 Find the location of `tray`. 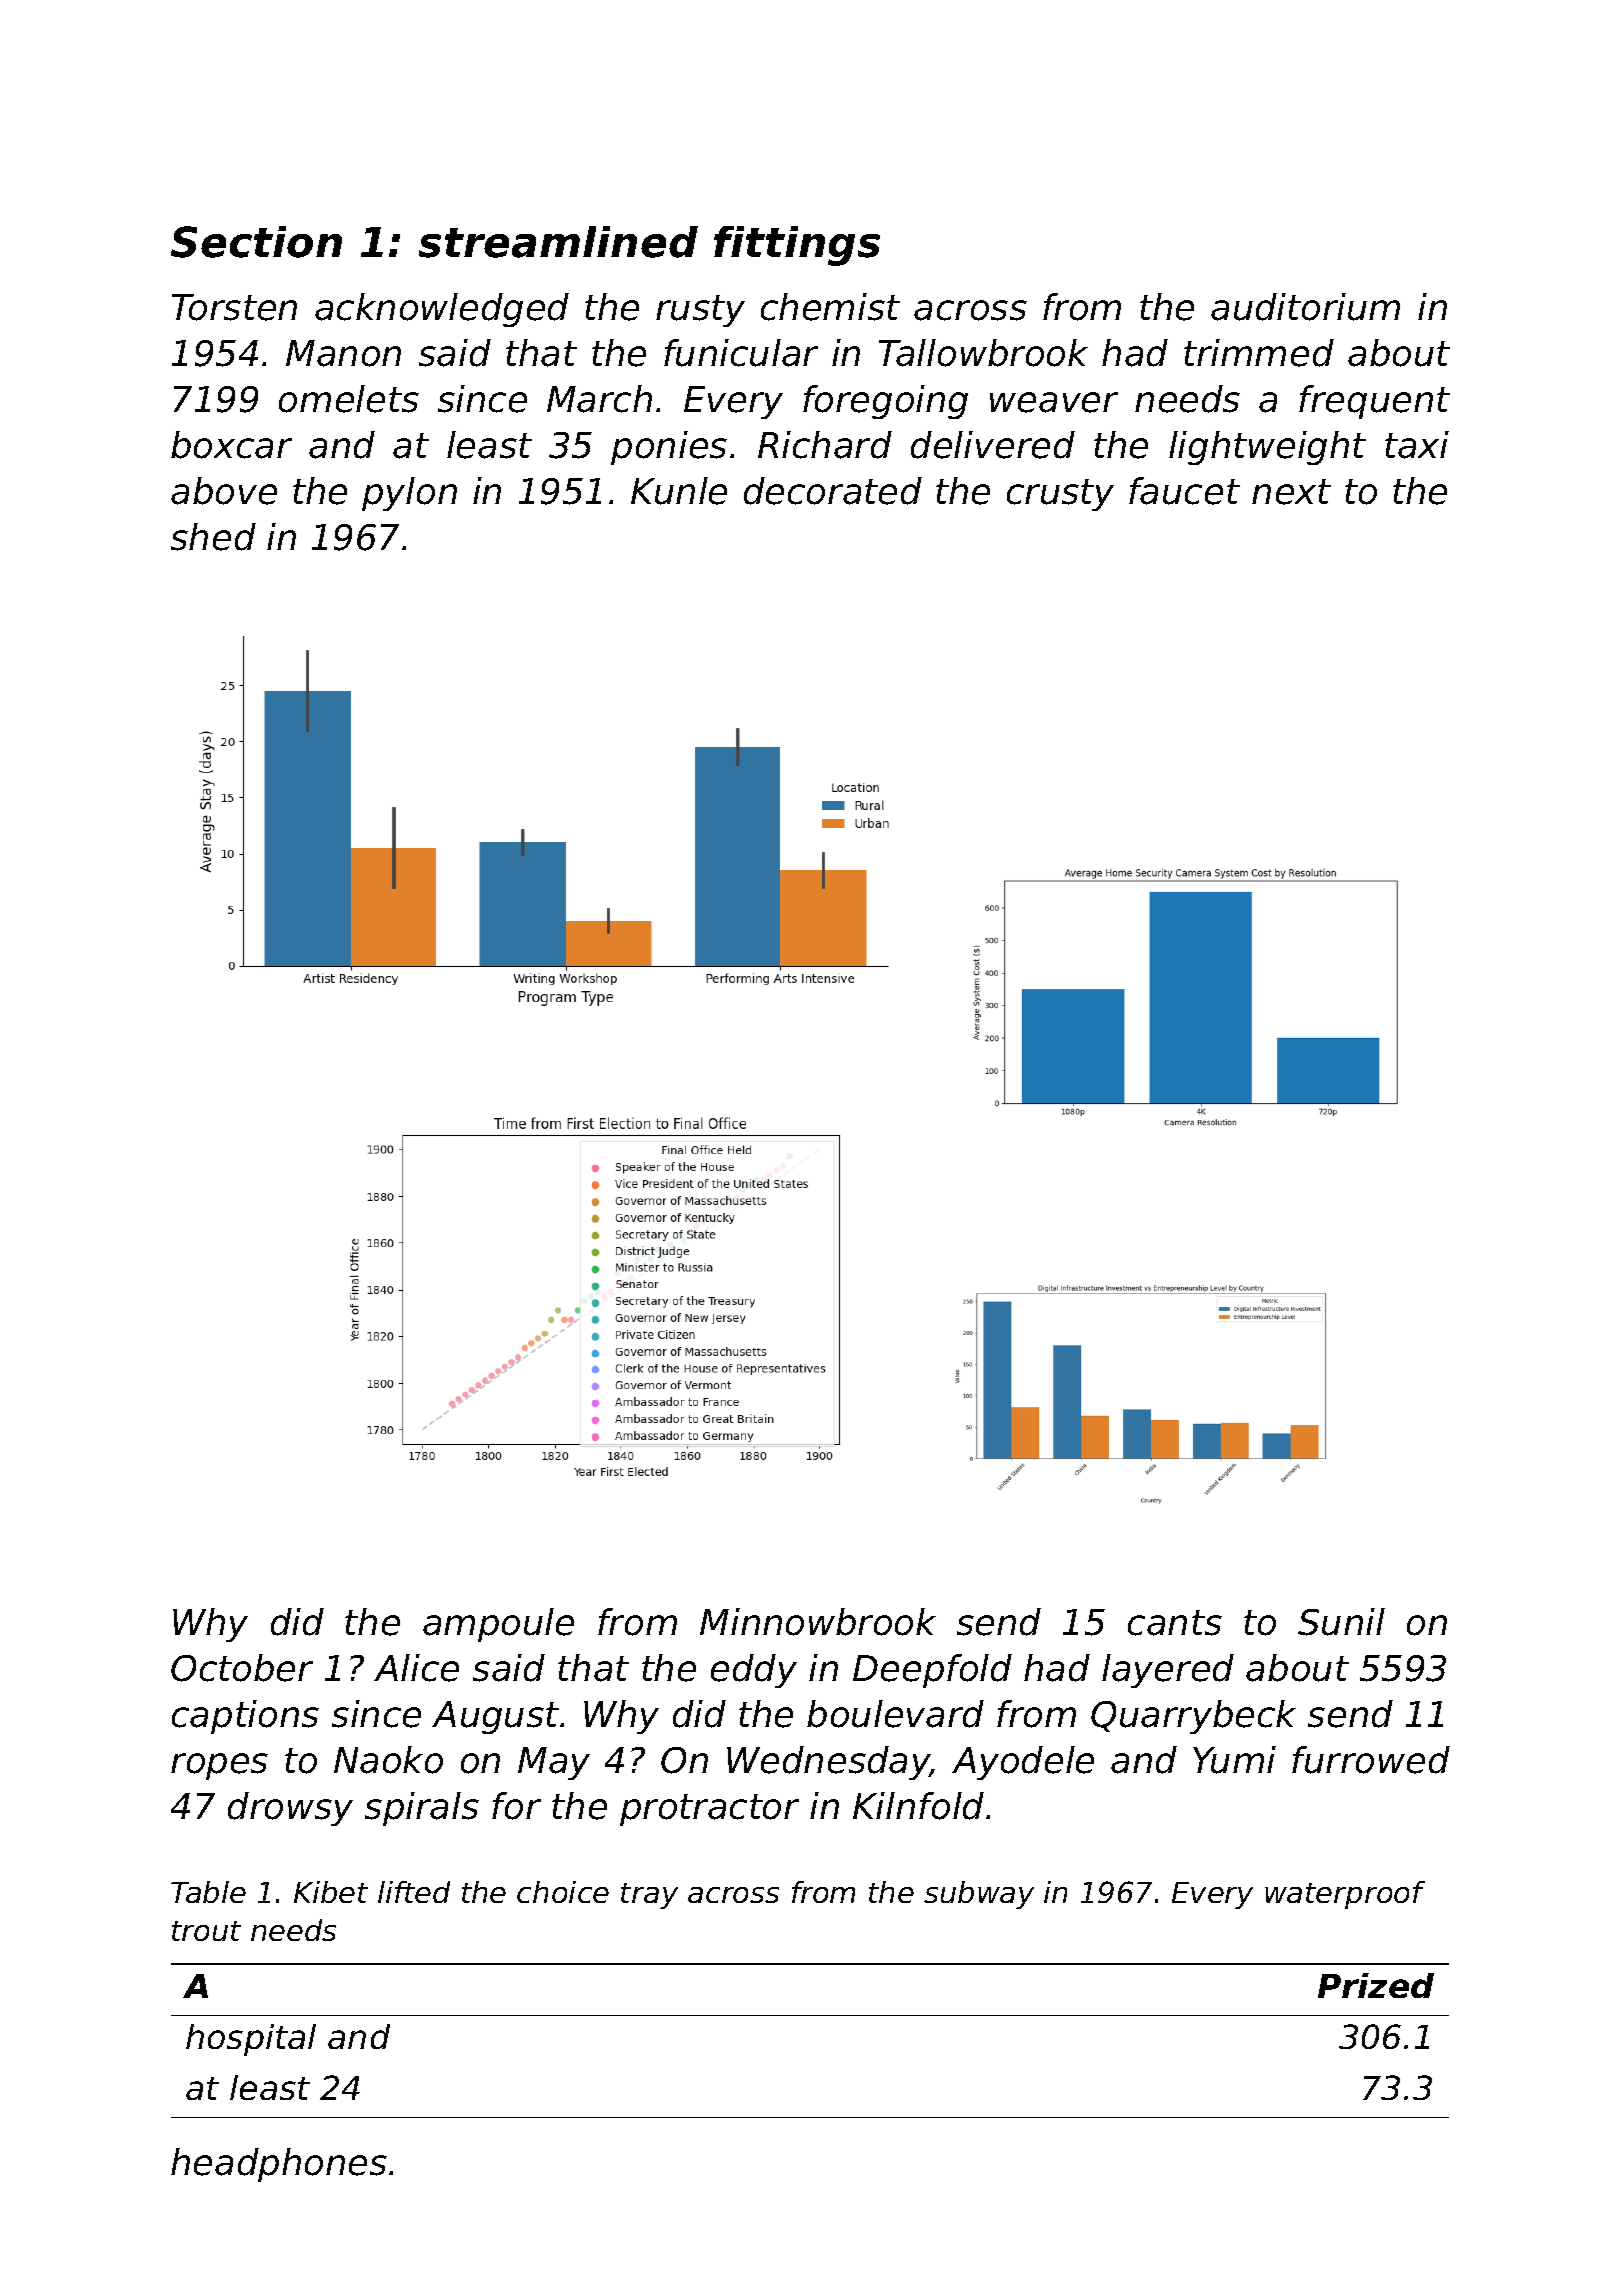

tray is located at coordinates (649, 1896).
